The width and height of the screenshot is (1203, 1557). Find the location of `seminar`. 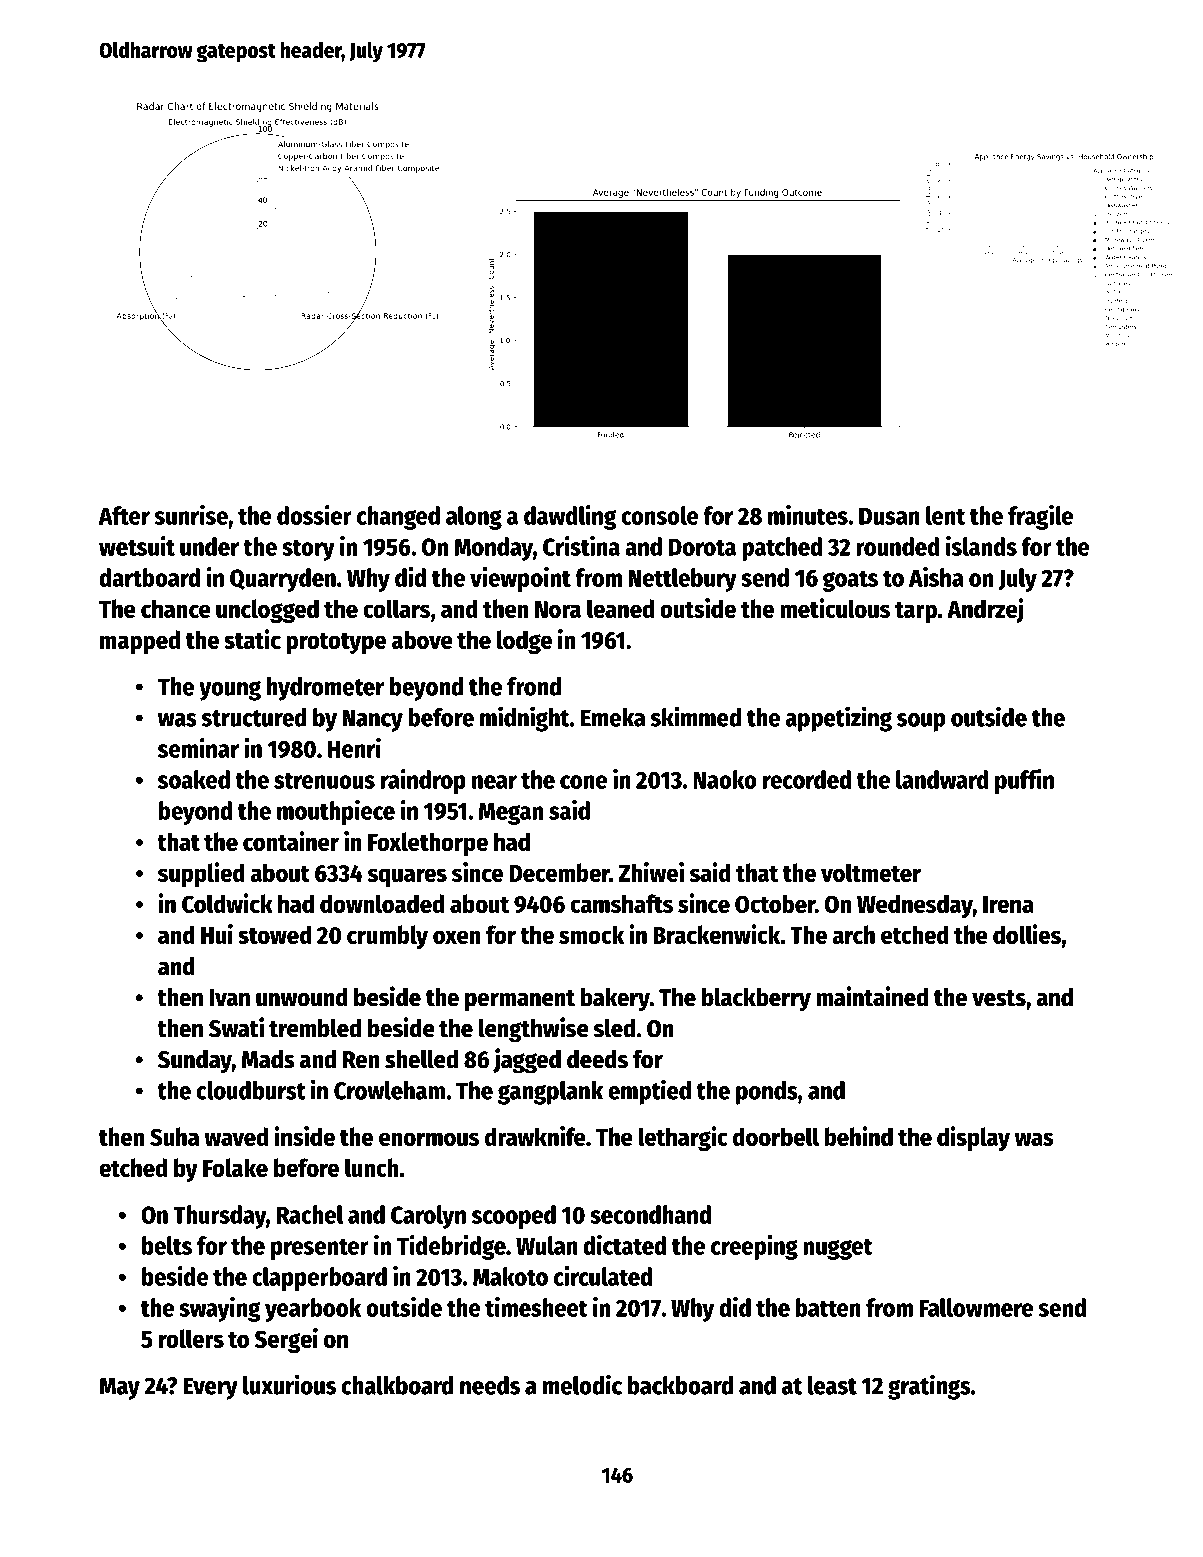

seminar is located at coordinates (198, 748).
